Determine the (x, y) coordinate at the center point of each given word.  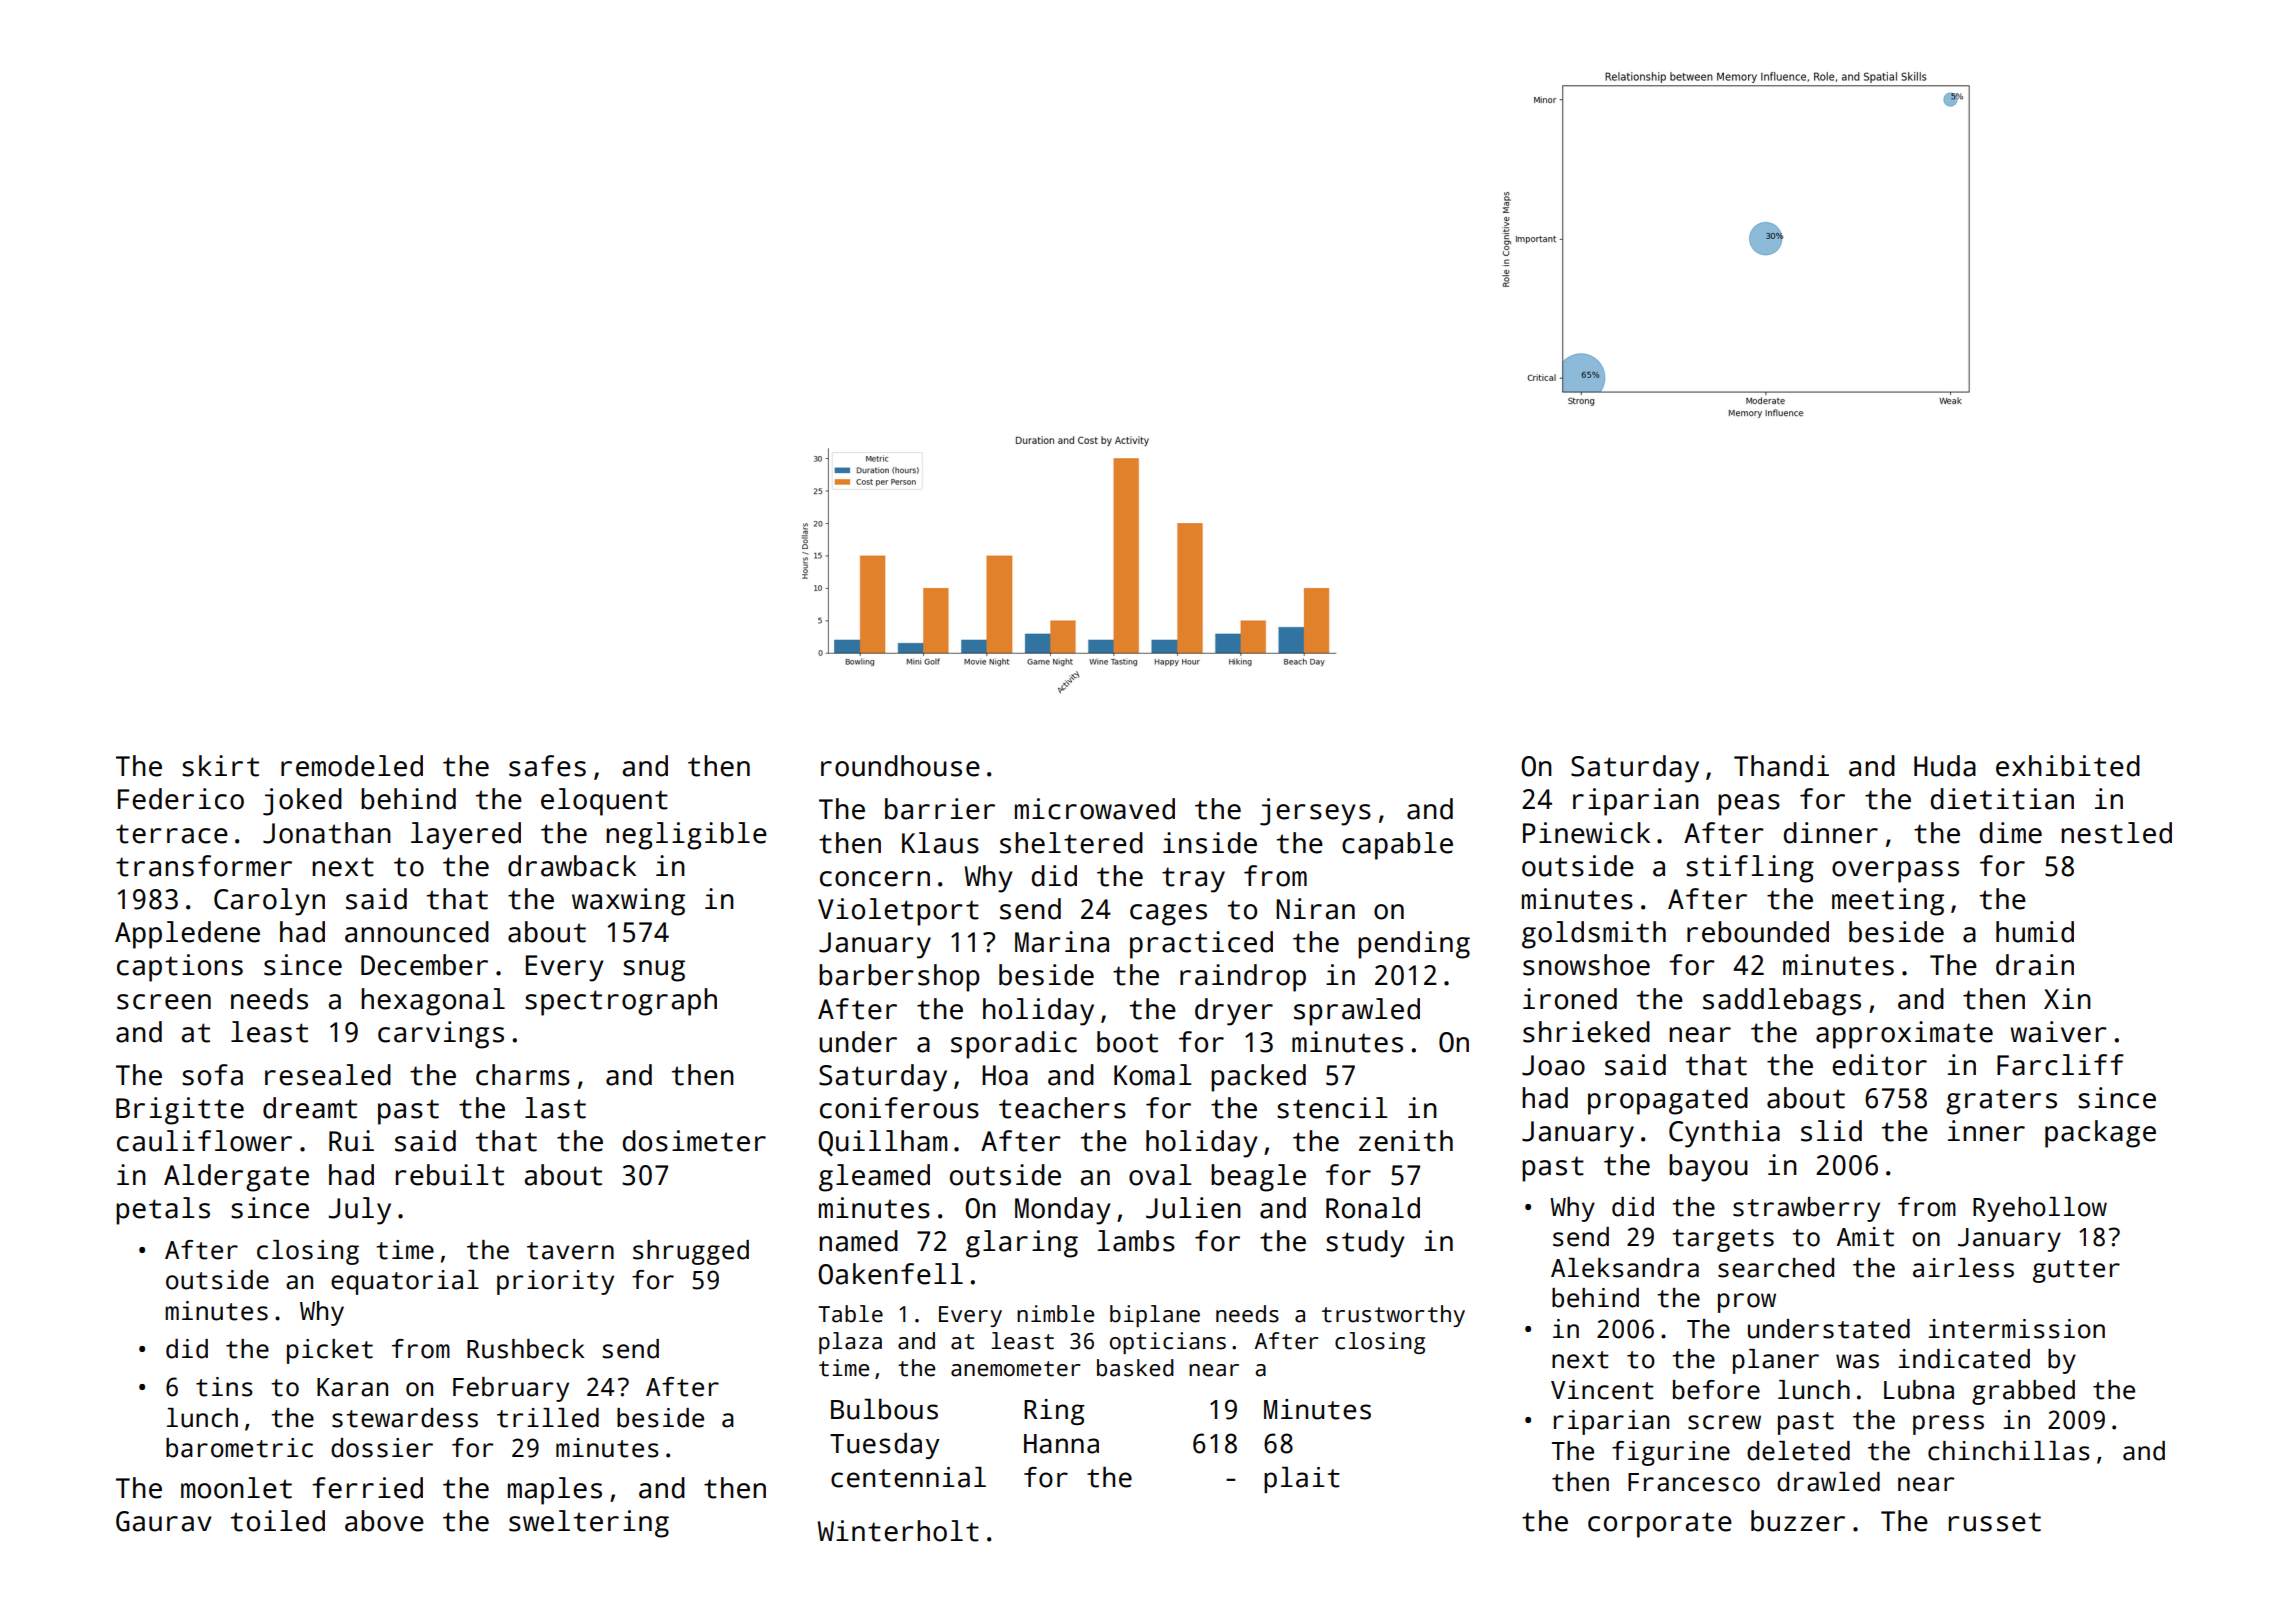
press (1948, 1425)
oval (1160, 1175)
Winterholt (898, 1531)
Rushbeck (526, 1349)
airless (1963, 1268)
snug (654, 971)
